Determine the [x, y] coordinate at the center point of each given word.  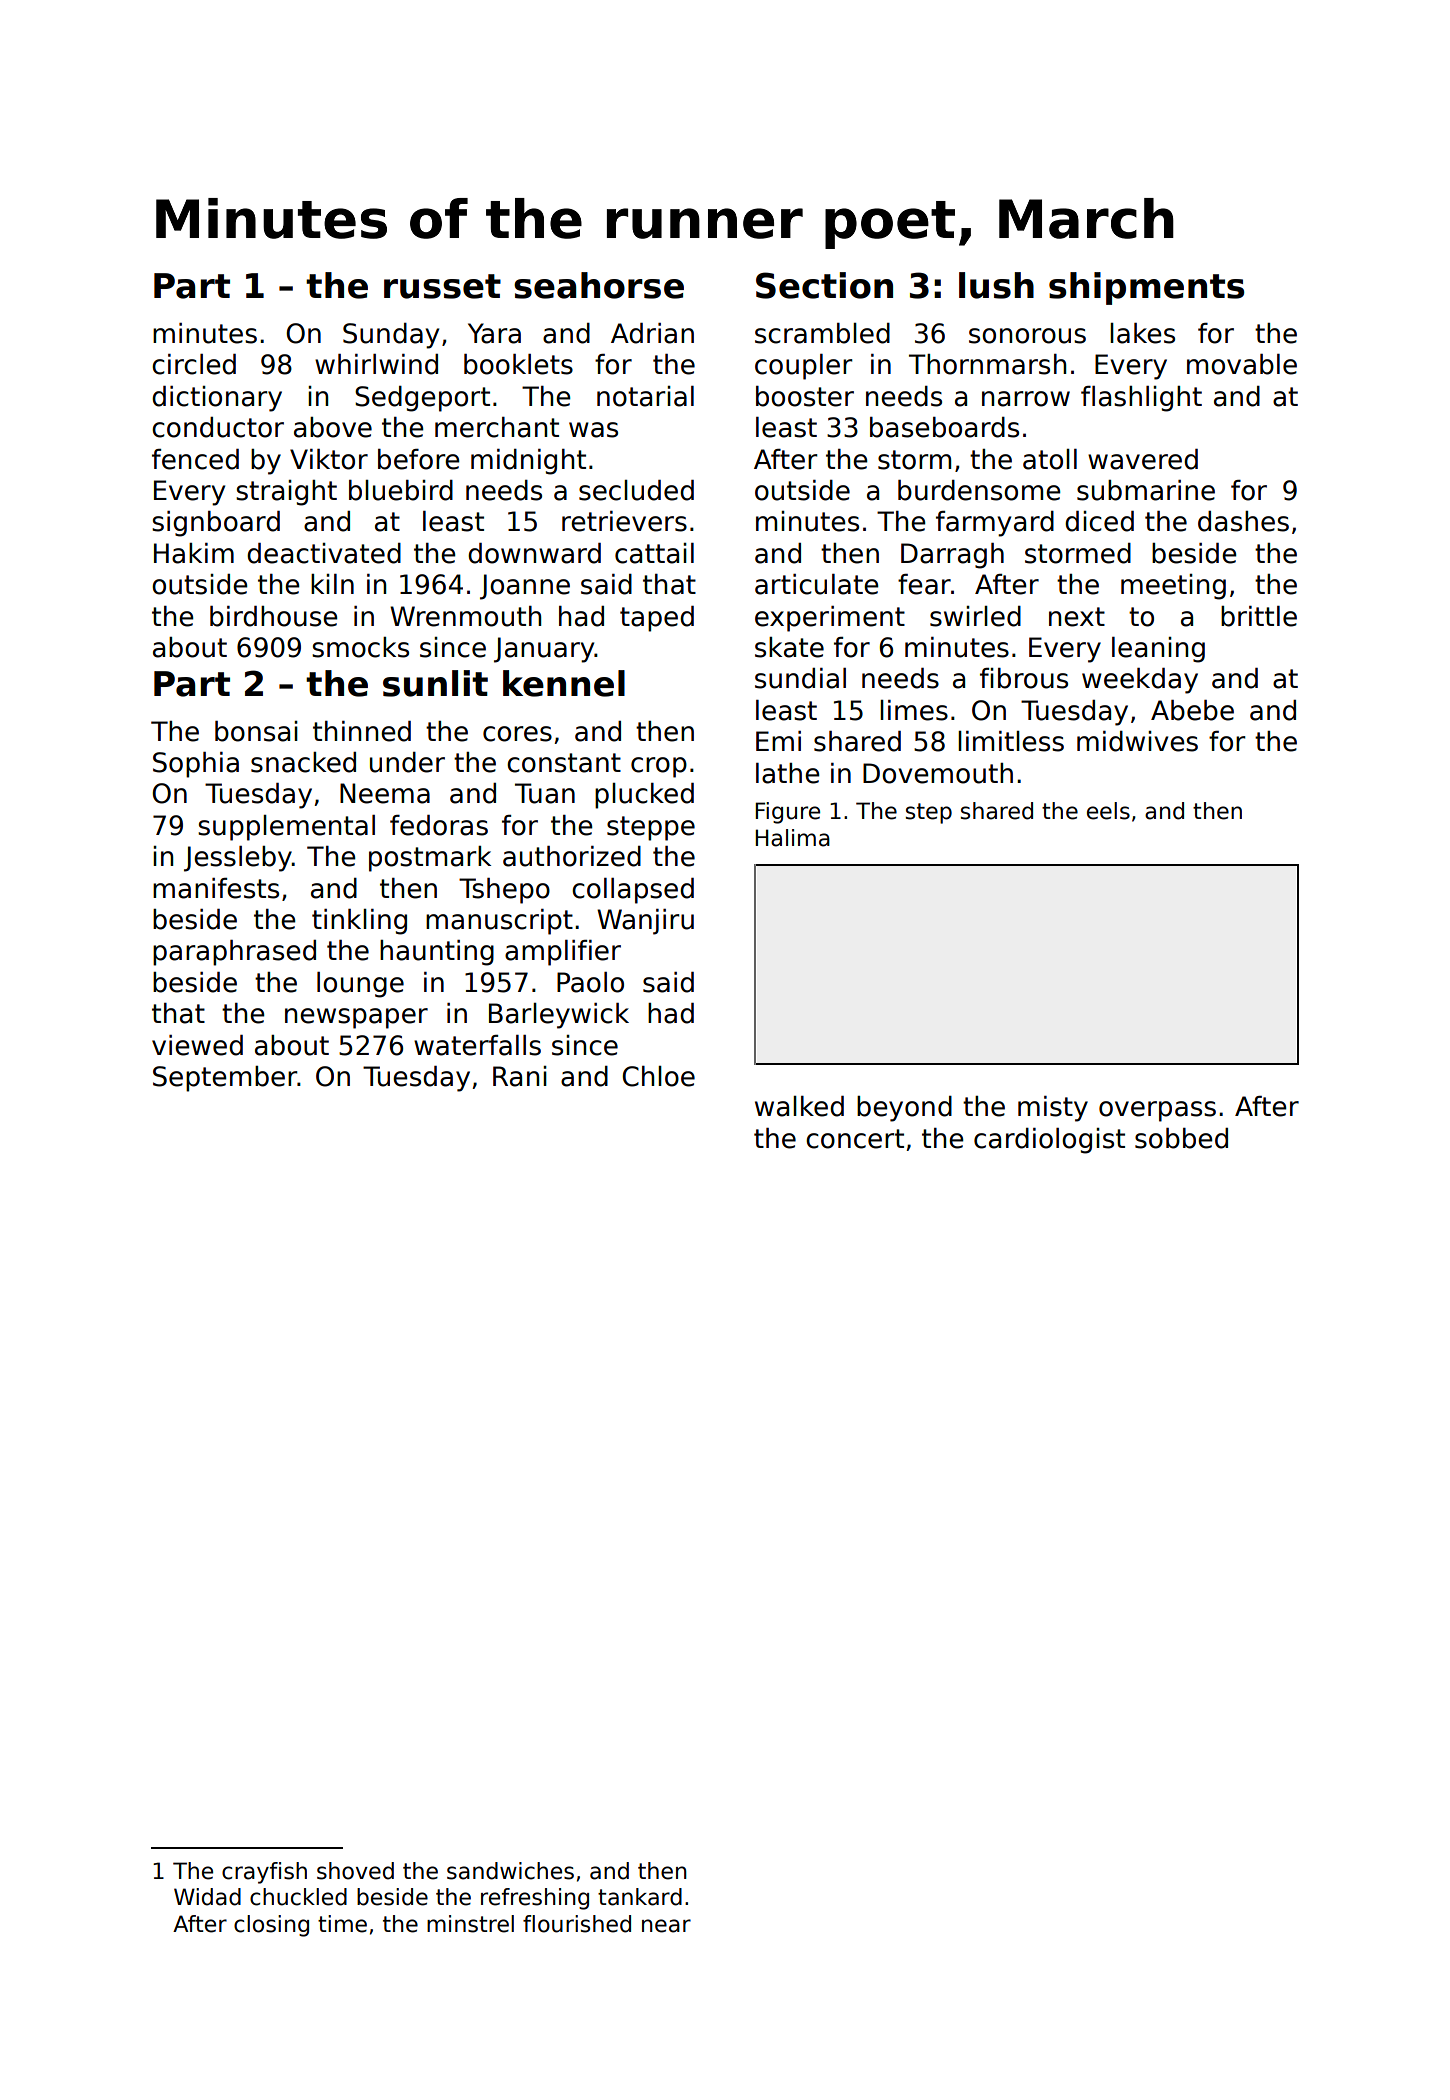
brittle [1259, 616]
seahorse [599, 285]
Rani [520, 1076]
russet [442, 286]
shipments [1146, 288]
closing [271, 1926]
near [666, 1926]
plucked [644, 796]
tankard [640, 1897]
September [225, 1079]
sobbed [1181, 1138]
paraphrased [234, 953]
